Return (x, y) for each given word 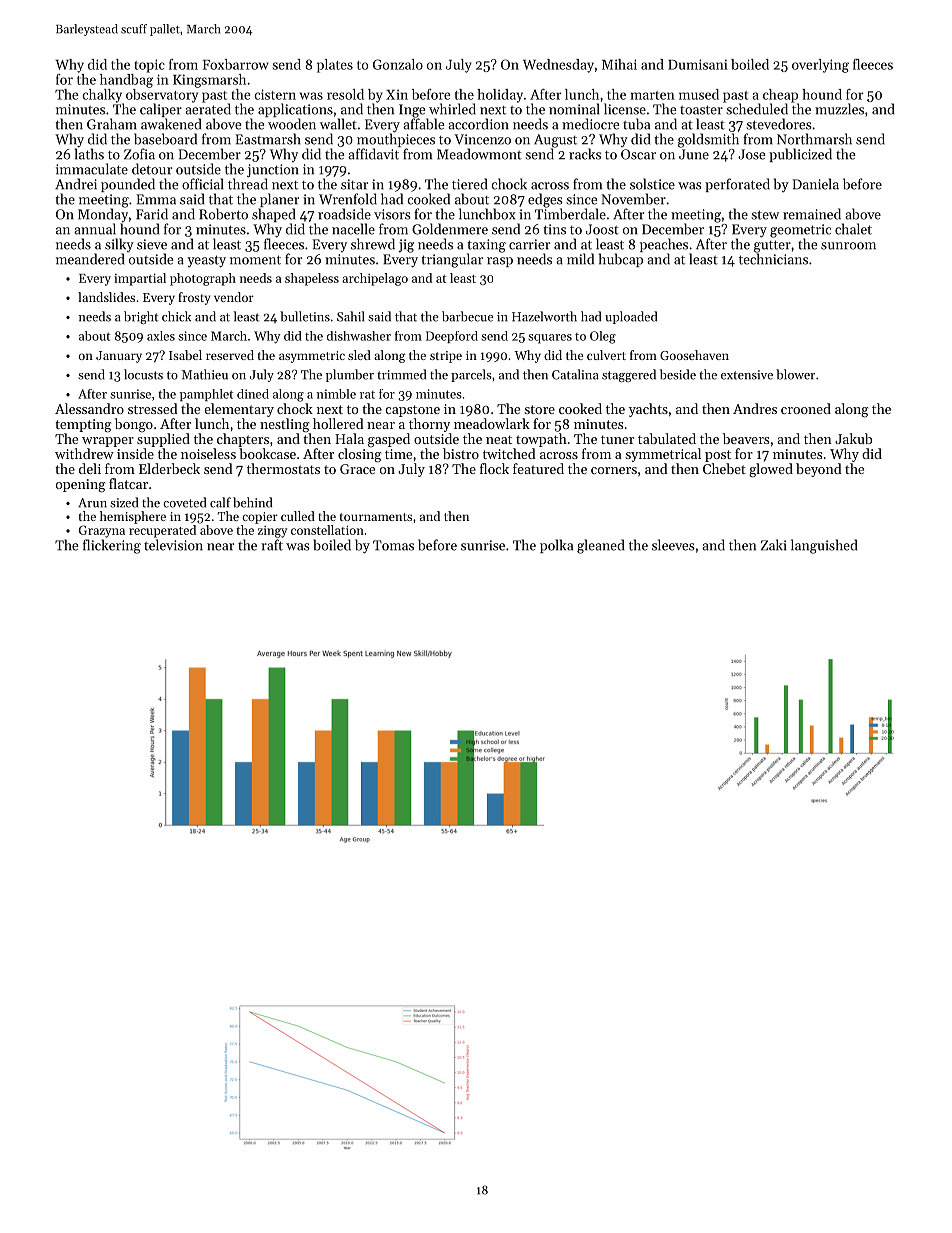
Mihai (619, 64)
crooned (806, 408)
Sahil (350, 316)
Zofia (139, 154)
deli (90, 468)
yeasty (206, 261)
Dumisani (698, 64)
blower (795, 374)
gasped (389, 440)
